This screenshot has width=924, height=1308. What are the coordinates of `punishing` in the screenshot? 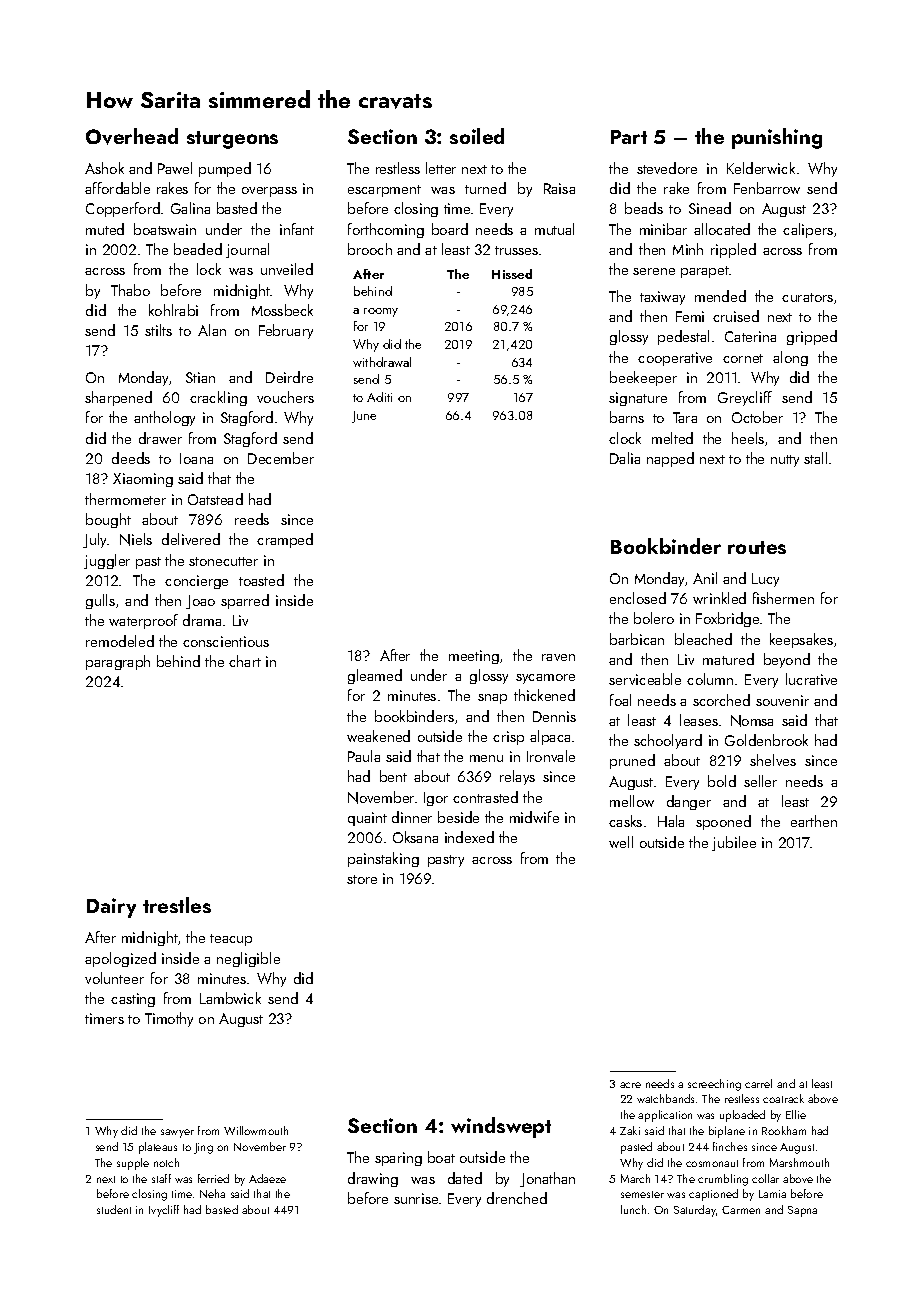 It's located at (777, 138).
